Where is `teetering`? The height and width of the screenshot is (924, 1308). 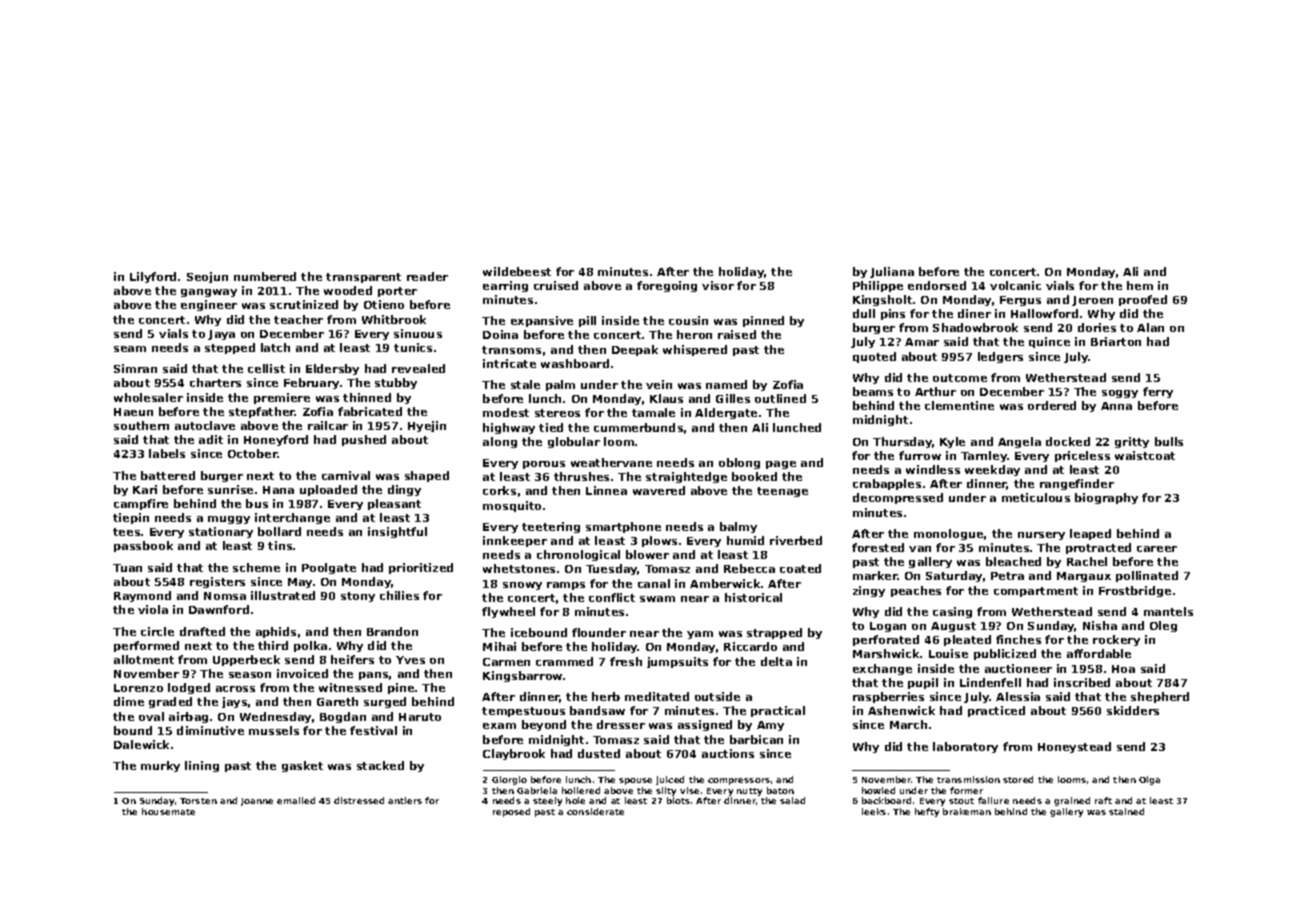
teetering is located at coordinates (551, 527).
